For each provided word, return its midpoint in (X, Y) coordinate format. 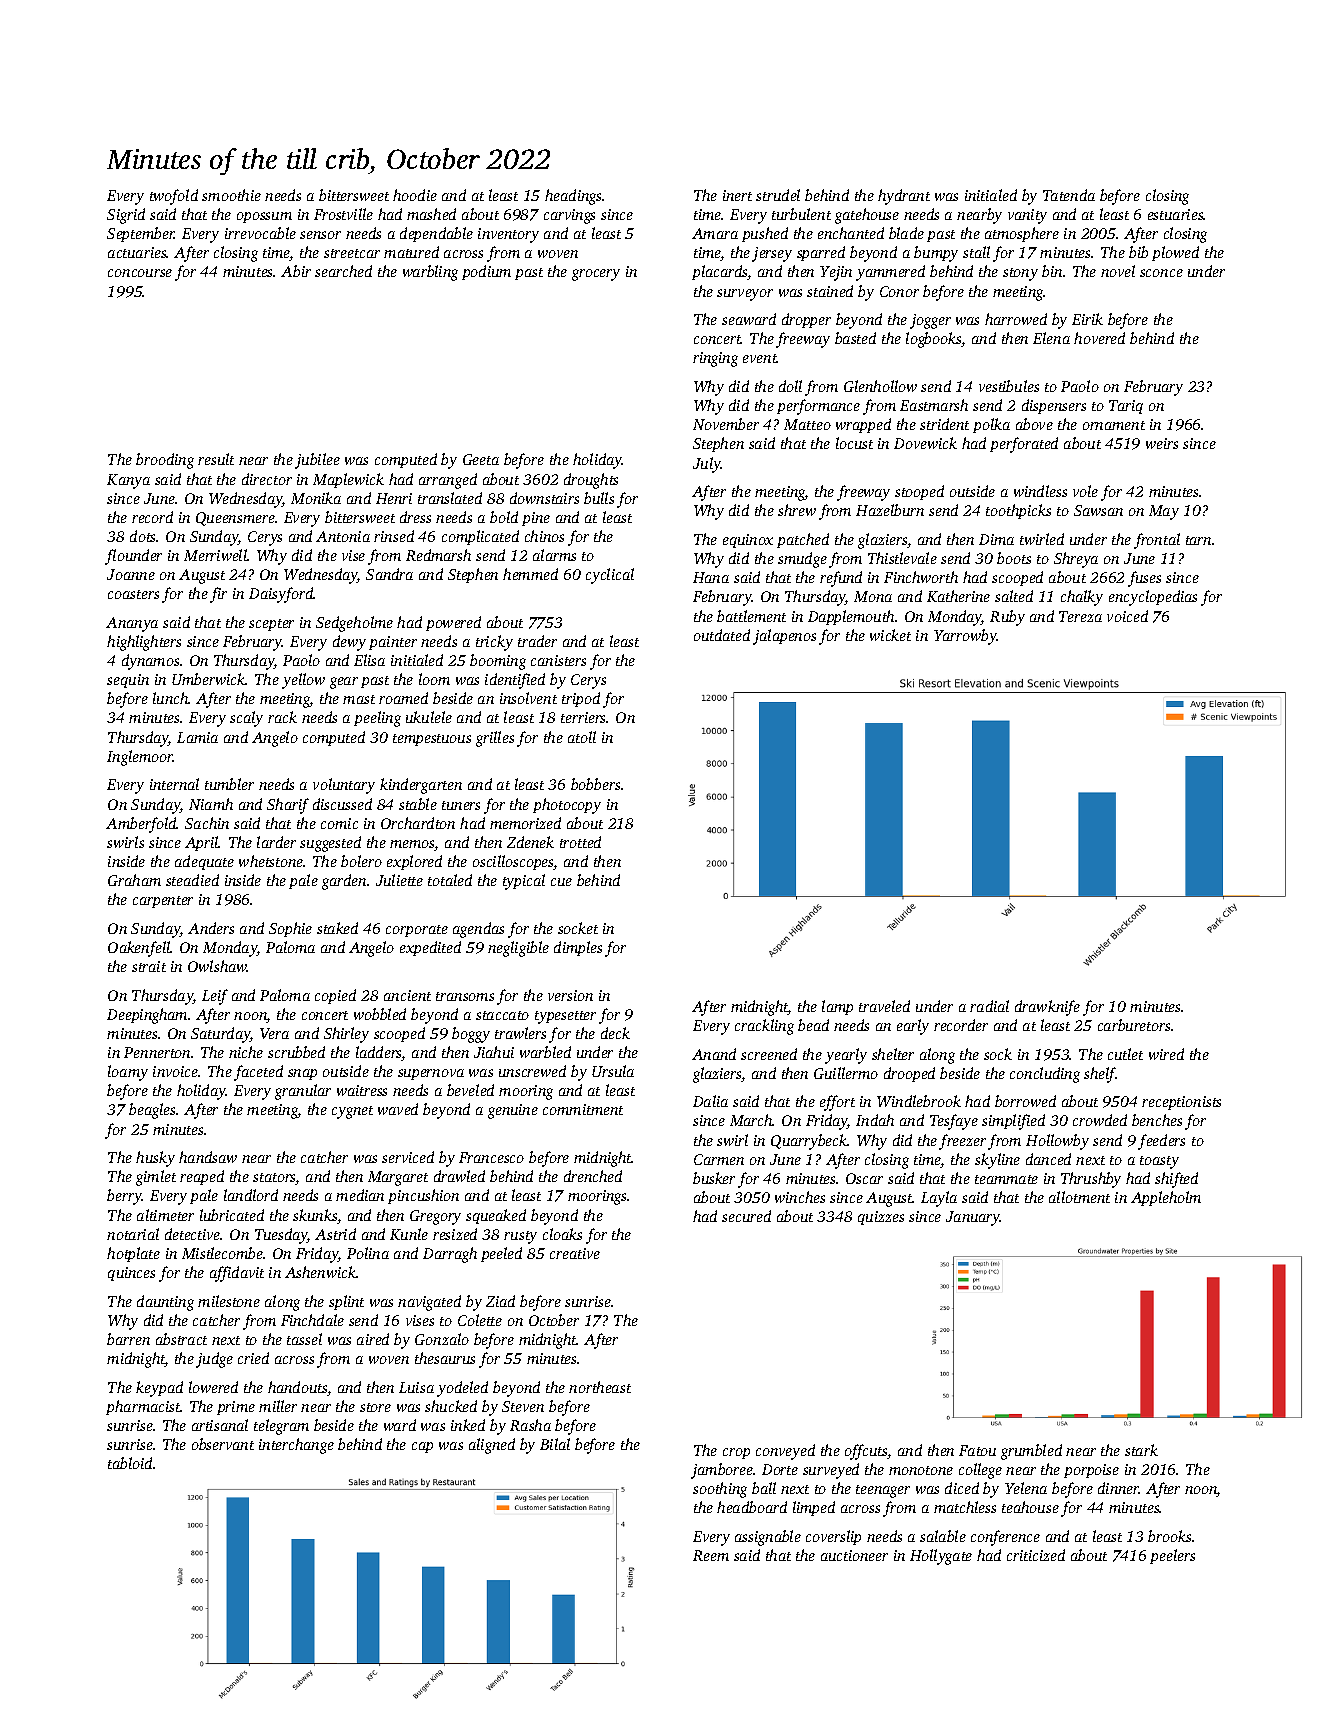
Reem (711, 1555)
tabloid (130, 1463)
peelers (1172, 1556)
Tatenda (1069, 195)
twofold (174, 197)
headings (573, 197)
